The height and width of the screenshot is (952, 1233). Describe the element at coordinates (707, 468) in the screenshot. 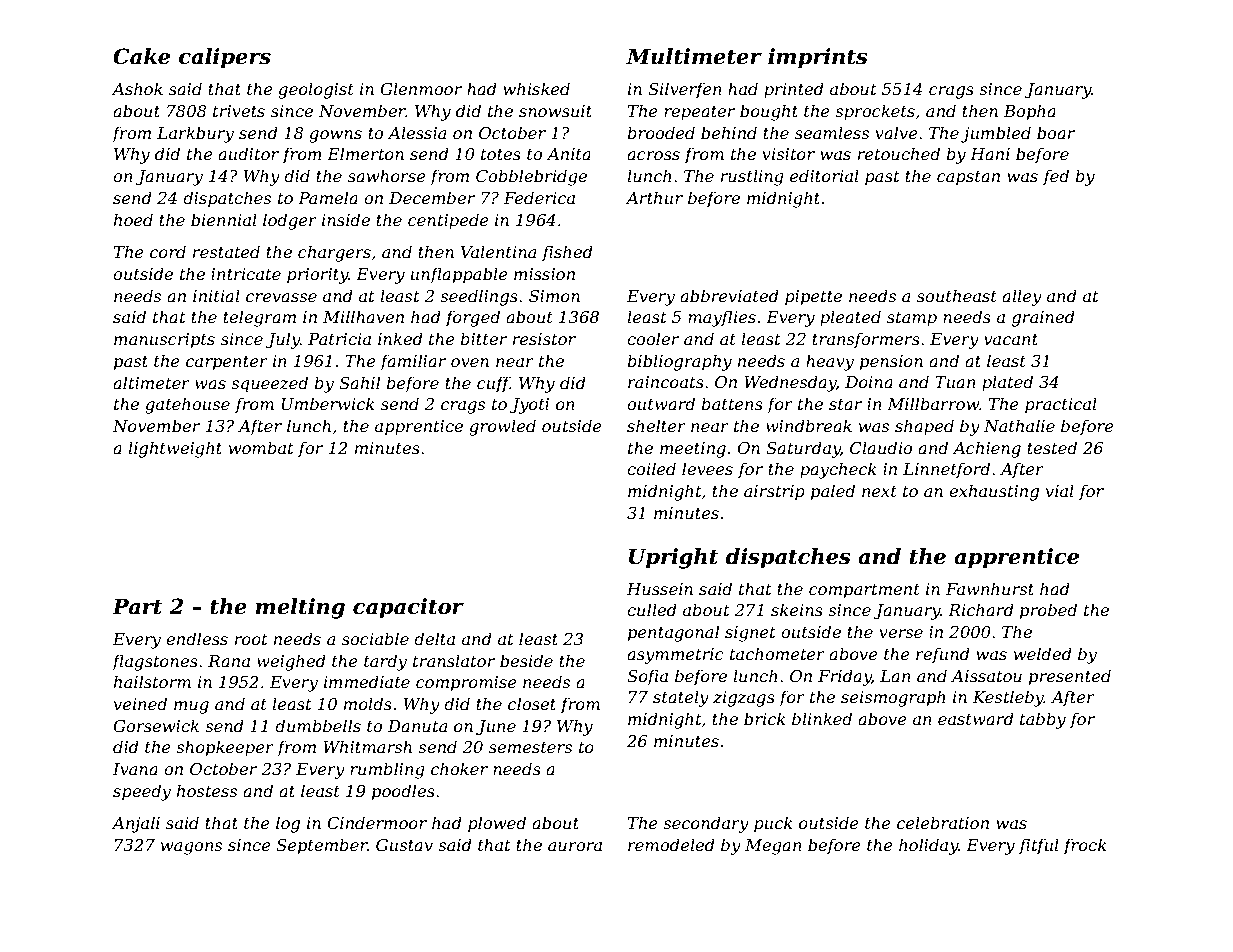

I see `levees` at that location.
